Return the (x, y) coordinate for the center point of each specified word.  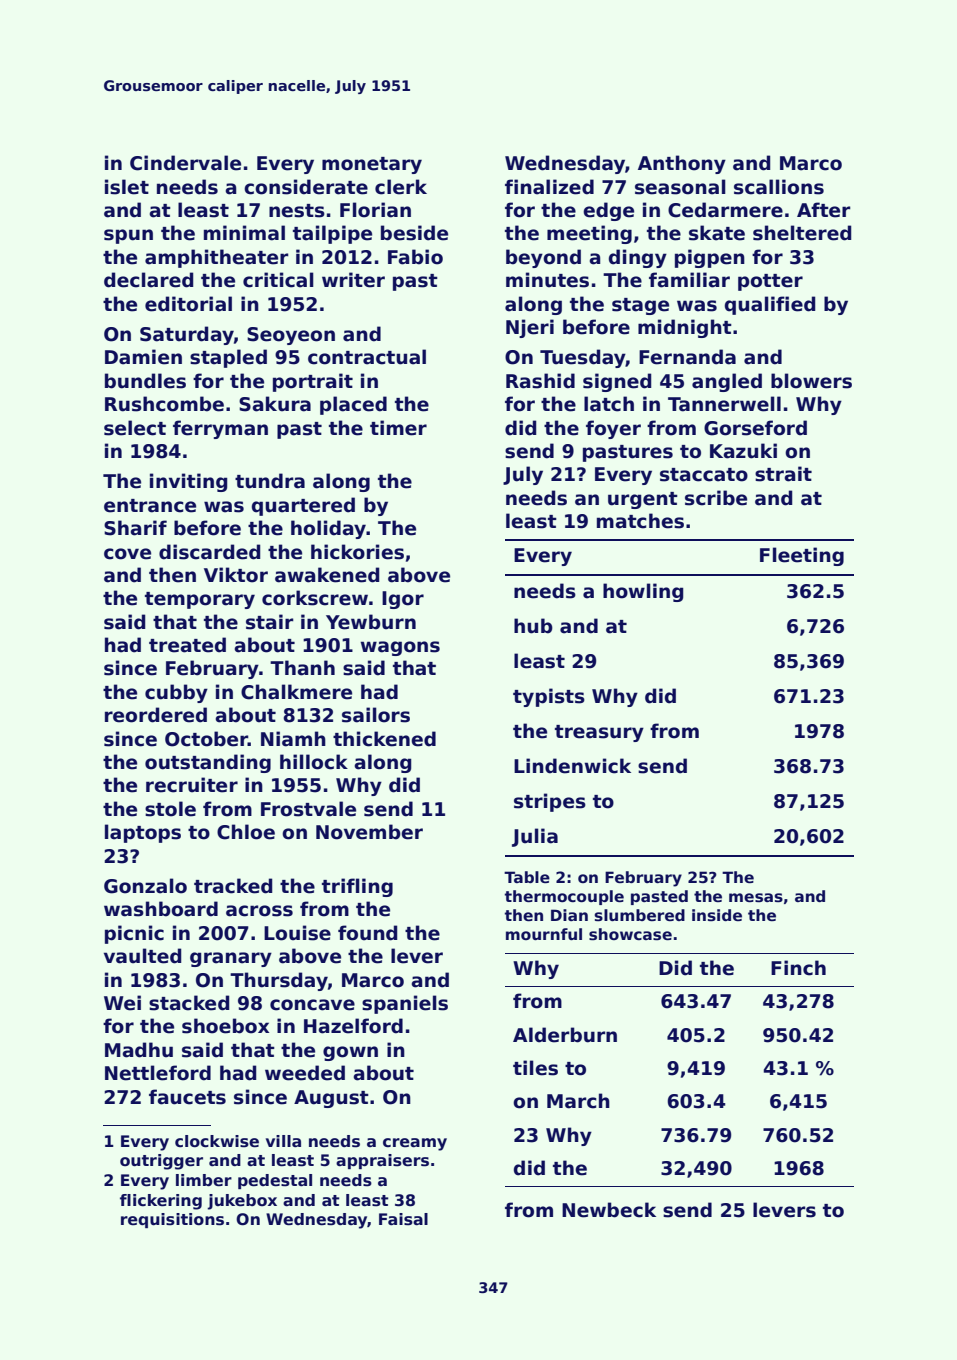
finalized (549, 187)
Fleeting (802, 556)
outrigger (161, 1162)
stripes (550, 802)
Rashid (540, 381)
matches (640, 521)
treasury (599, 733)
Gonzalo (145, 886)
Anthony (682, 164)
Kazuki (743, 451)
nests (297, 211)
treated (187, 645)
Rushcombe (164, 404)
